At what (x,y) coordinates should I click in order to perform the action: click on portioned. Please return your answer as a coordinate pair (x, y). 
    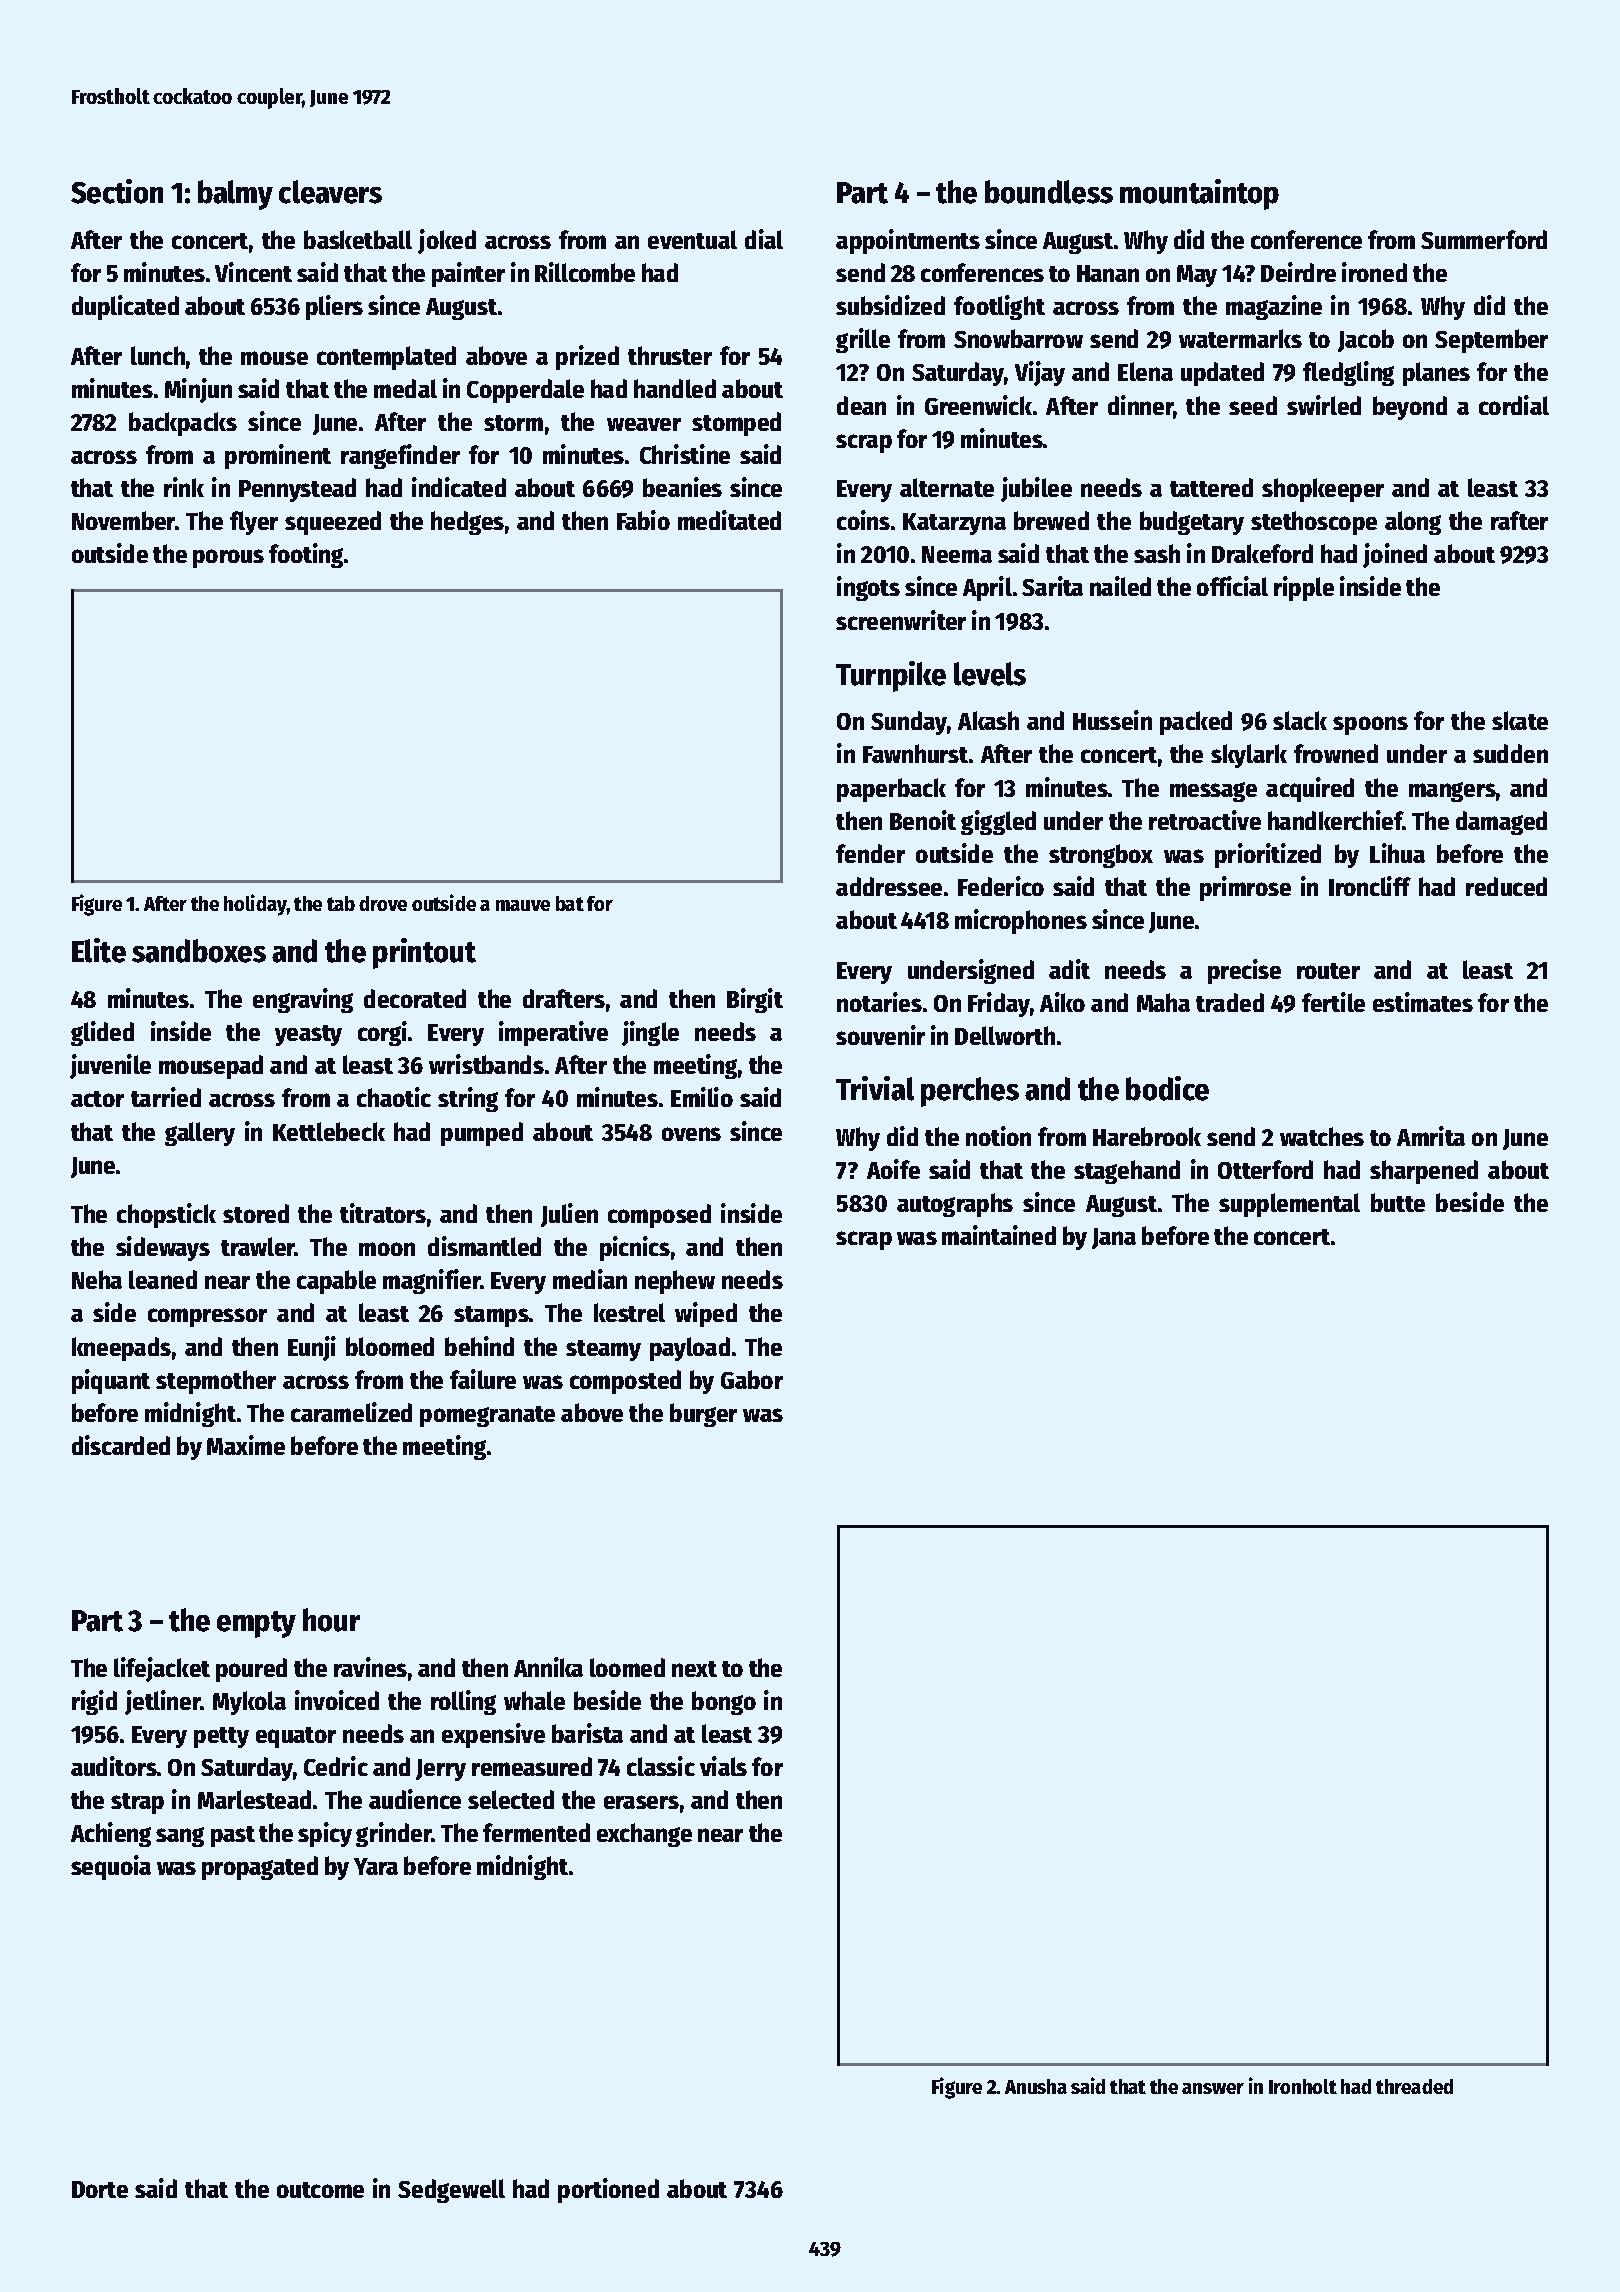
    Looking at the image, I should click on (608, 2190).
